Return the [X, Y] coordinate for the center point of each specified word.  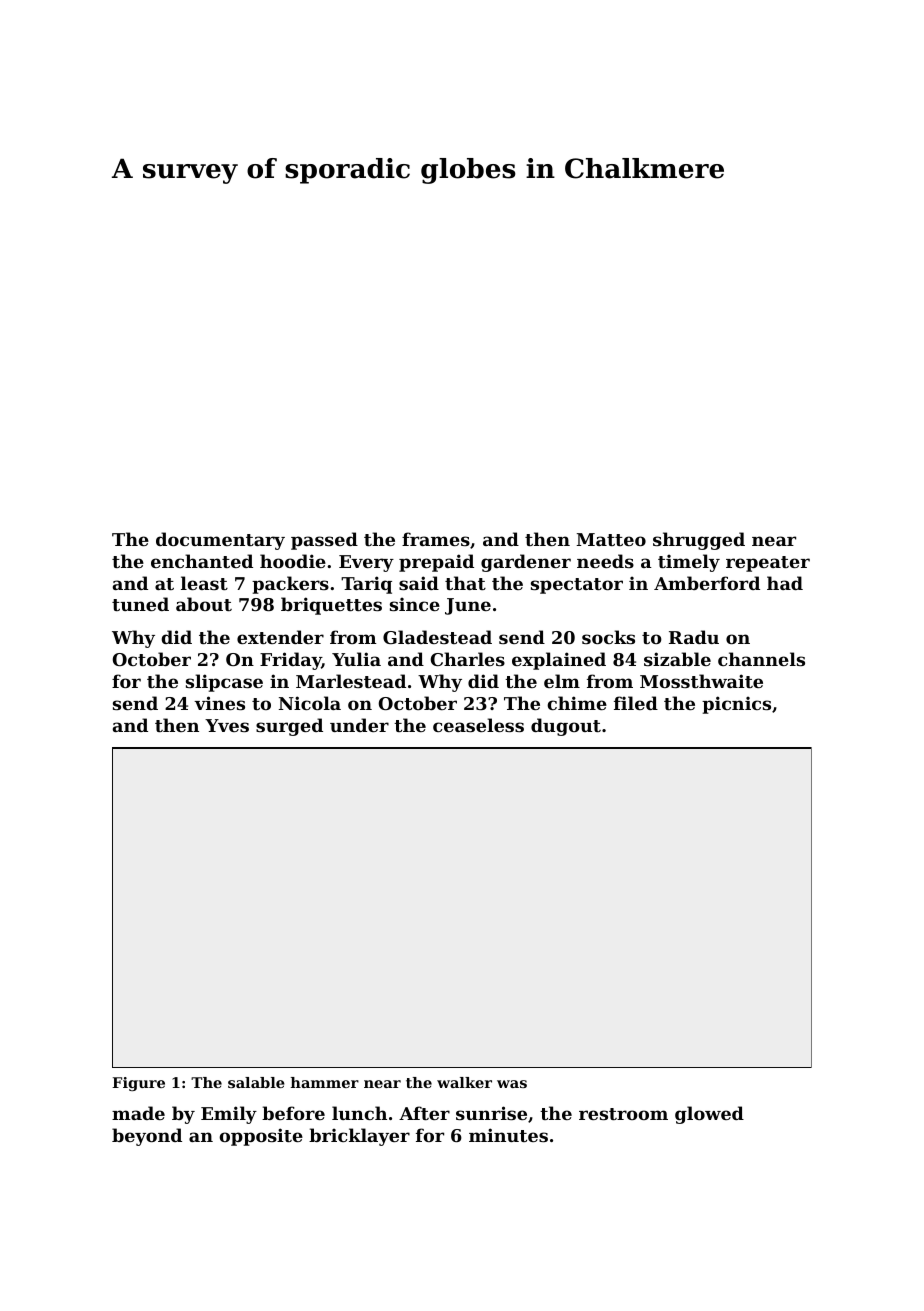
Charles [468, 659]
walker [464, 1082]
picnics [736, 705]
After [424, 1113]
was [512, 1084]
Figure [138, 1084]
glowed [709, 1115]
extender [280, 637]
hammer [325, 1082]
